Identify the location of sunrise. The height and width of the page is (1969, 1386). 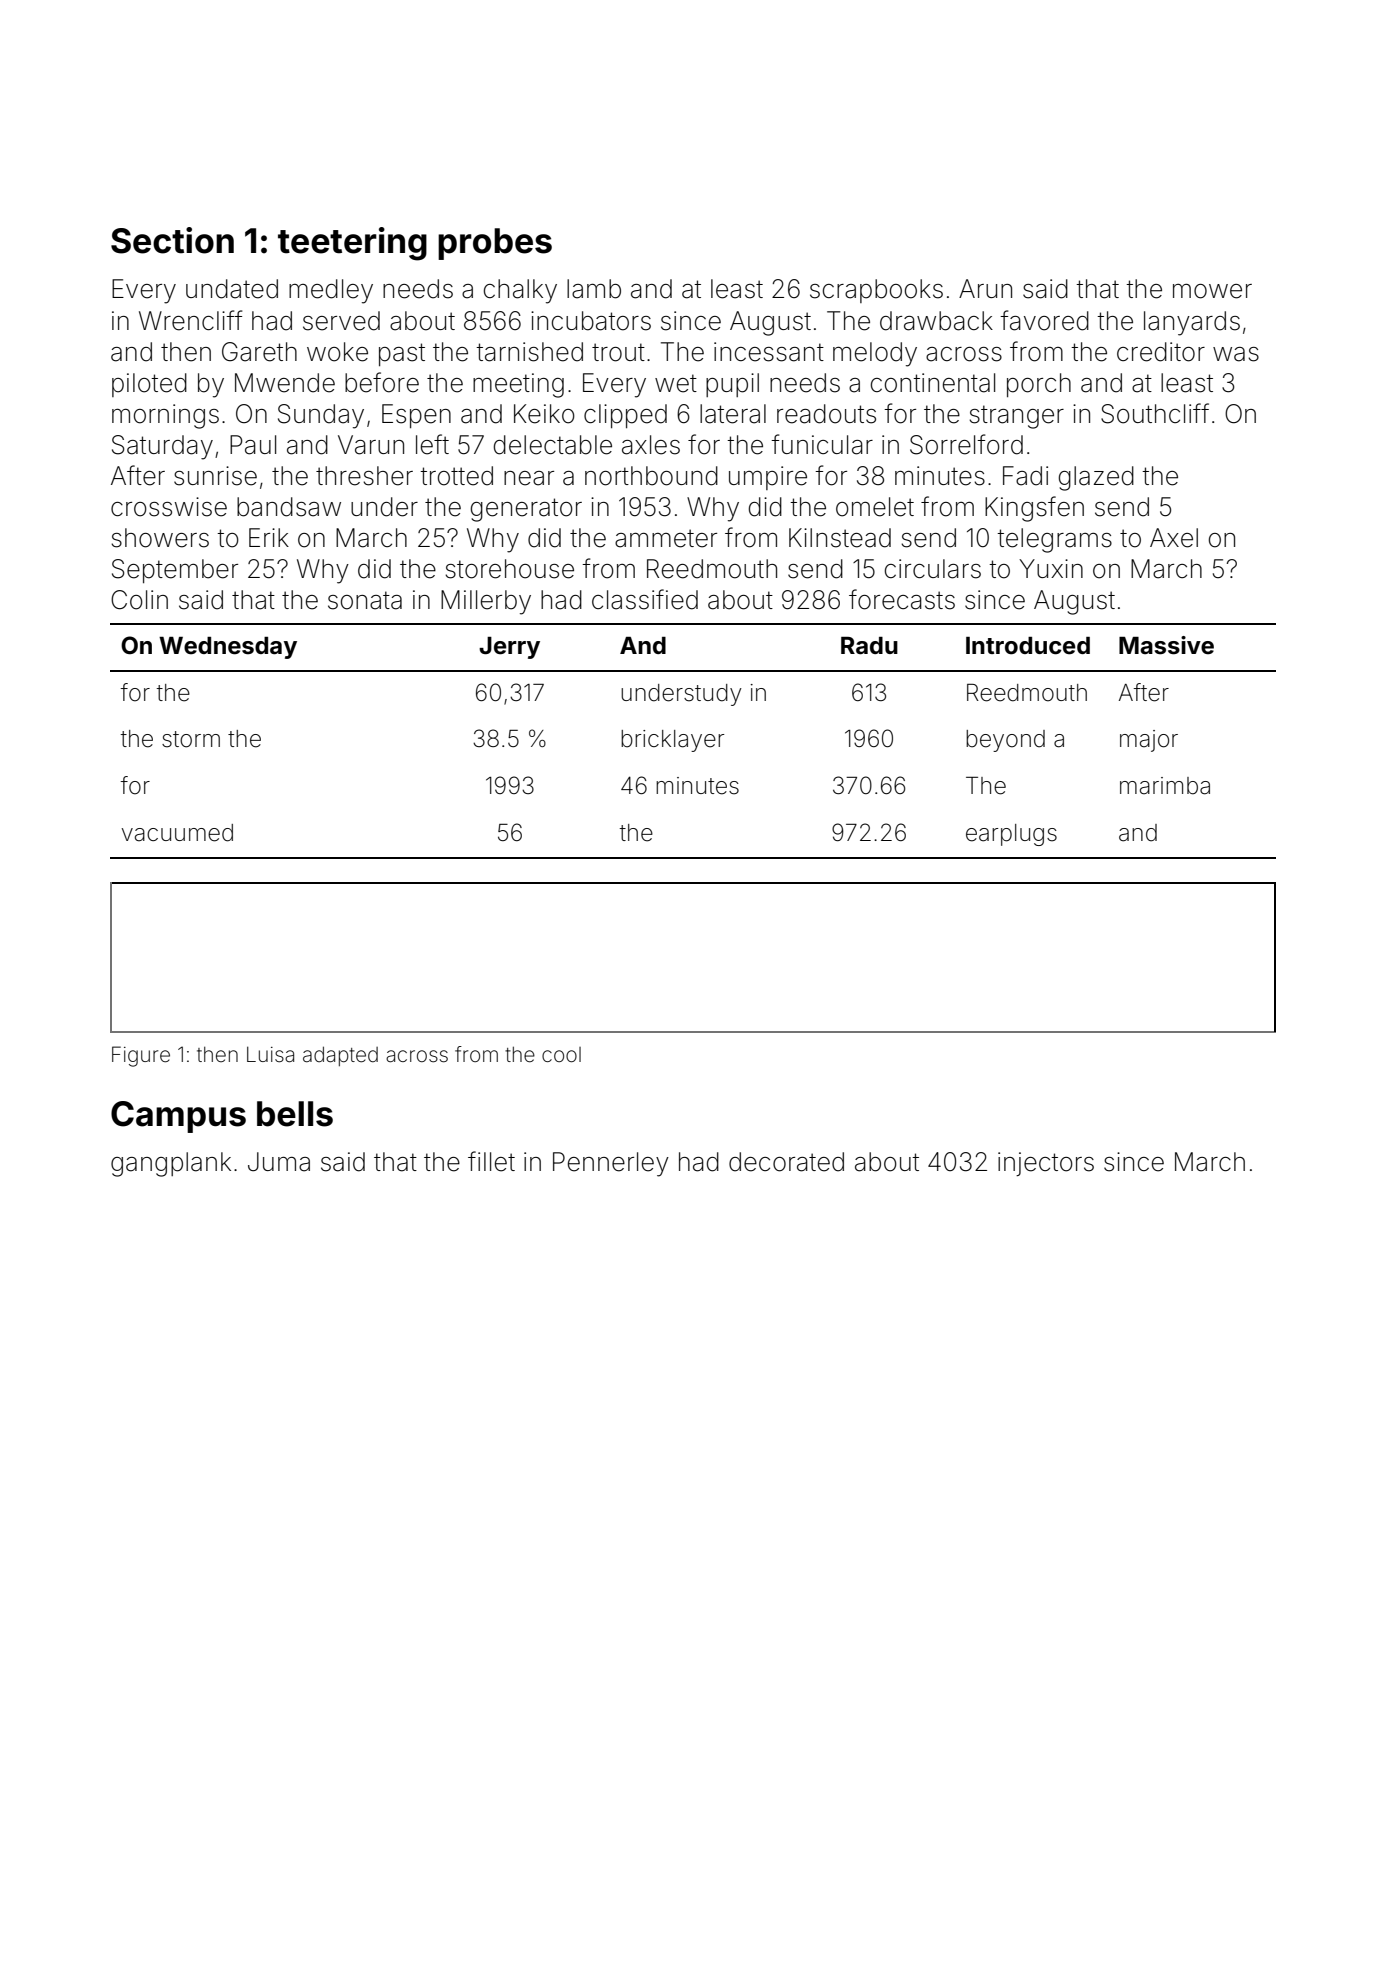
(215, 476).
